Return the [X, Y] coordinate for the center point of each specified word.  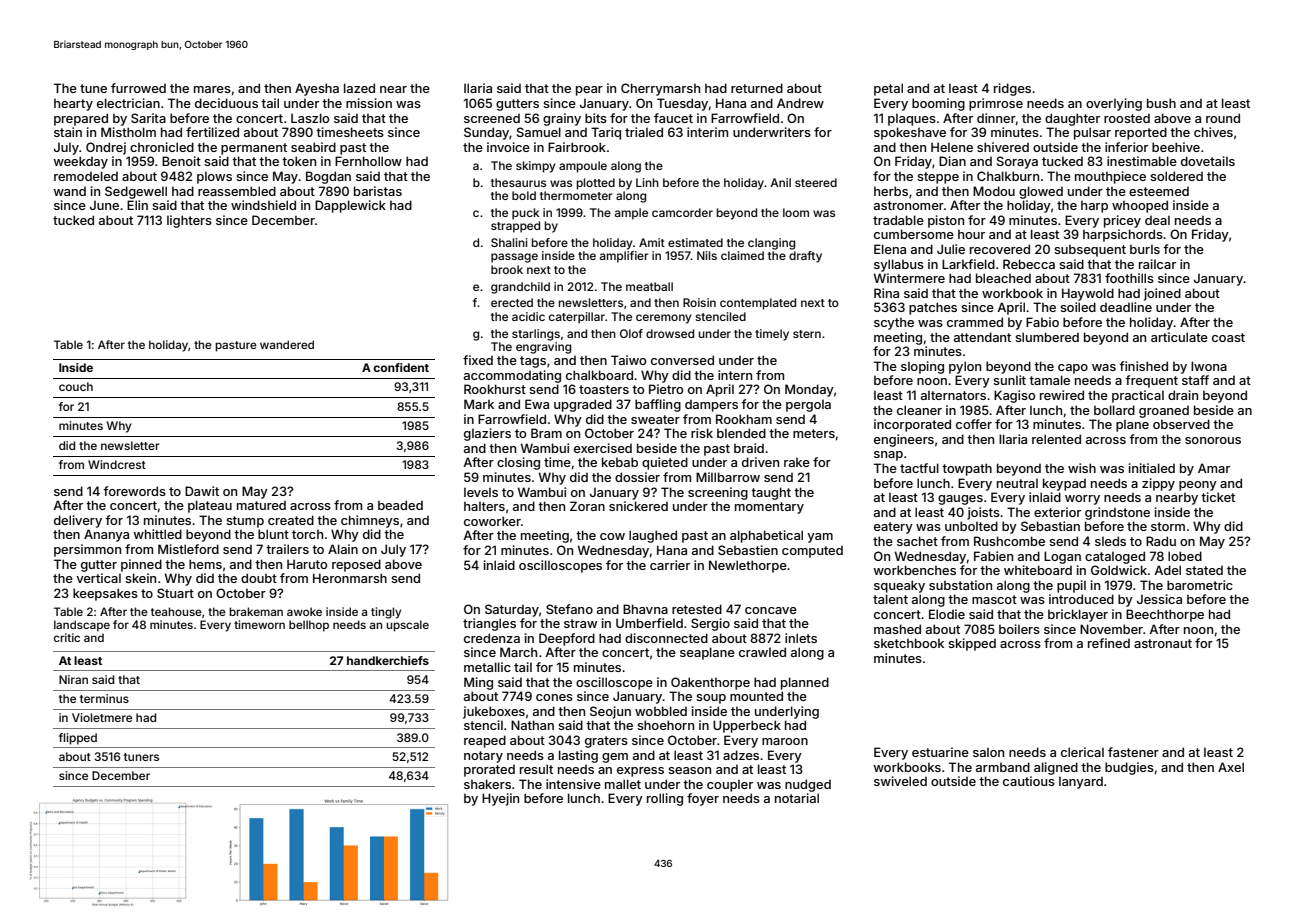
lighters [189, 221]
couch [76, 386]
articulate [1179, 337]
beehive [1176, 147]
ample [631, 214]
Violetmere [102, 717]
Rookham [744, 419]
